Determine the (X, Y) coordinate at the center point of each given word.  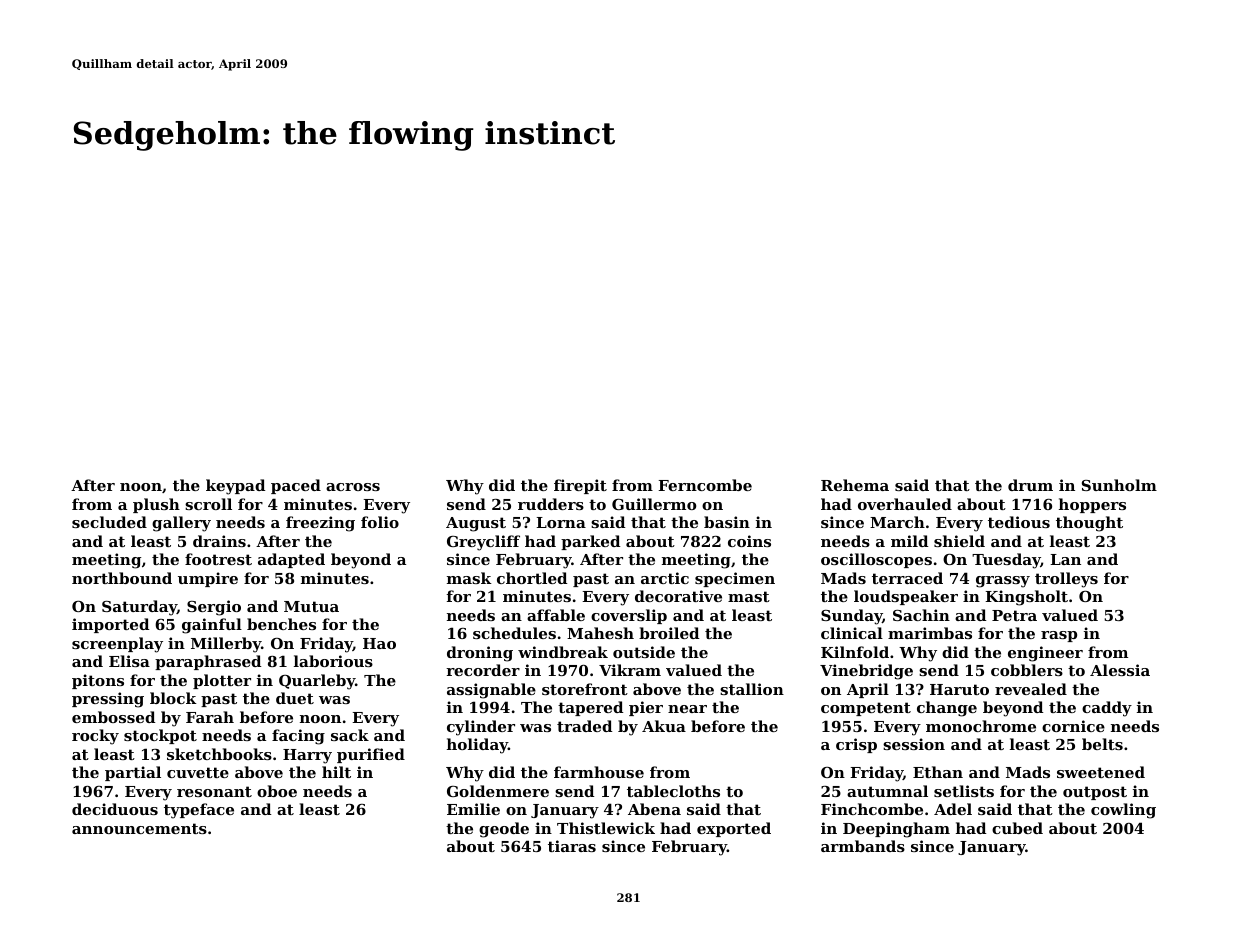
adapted (291, 560)
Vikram (630, 670)
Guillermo (654, 504)
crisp (856, 745)
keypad (235, 487)
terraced (907, 578)
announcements (139, 828)
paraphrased (208, 662)
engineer (1045, 654)
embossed (113, 717)
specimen (735, 579)
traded (584, 726)
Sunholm (1119, 485)
